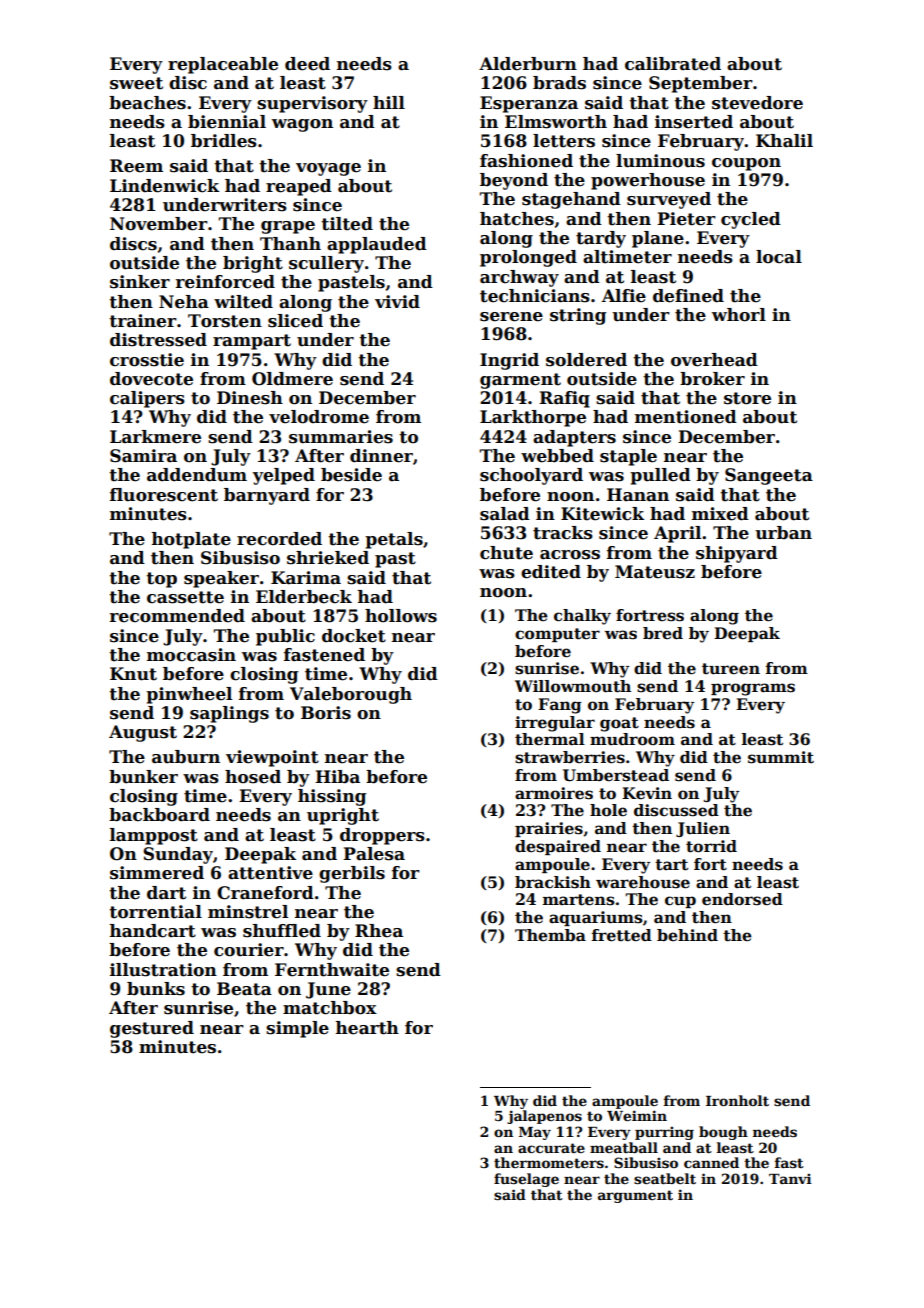  Describe the element at coordinates (549, 1162) in the image. I see `thermometers` at that location.
